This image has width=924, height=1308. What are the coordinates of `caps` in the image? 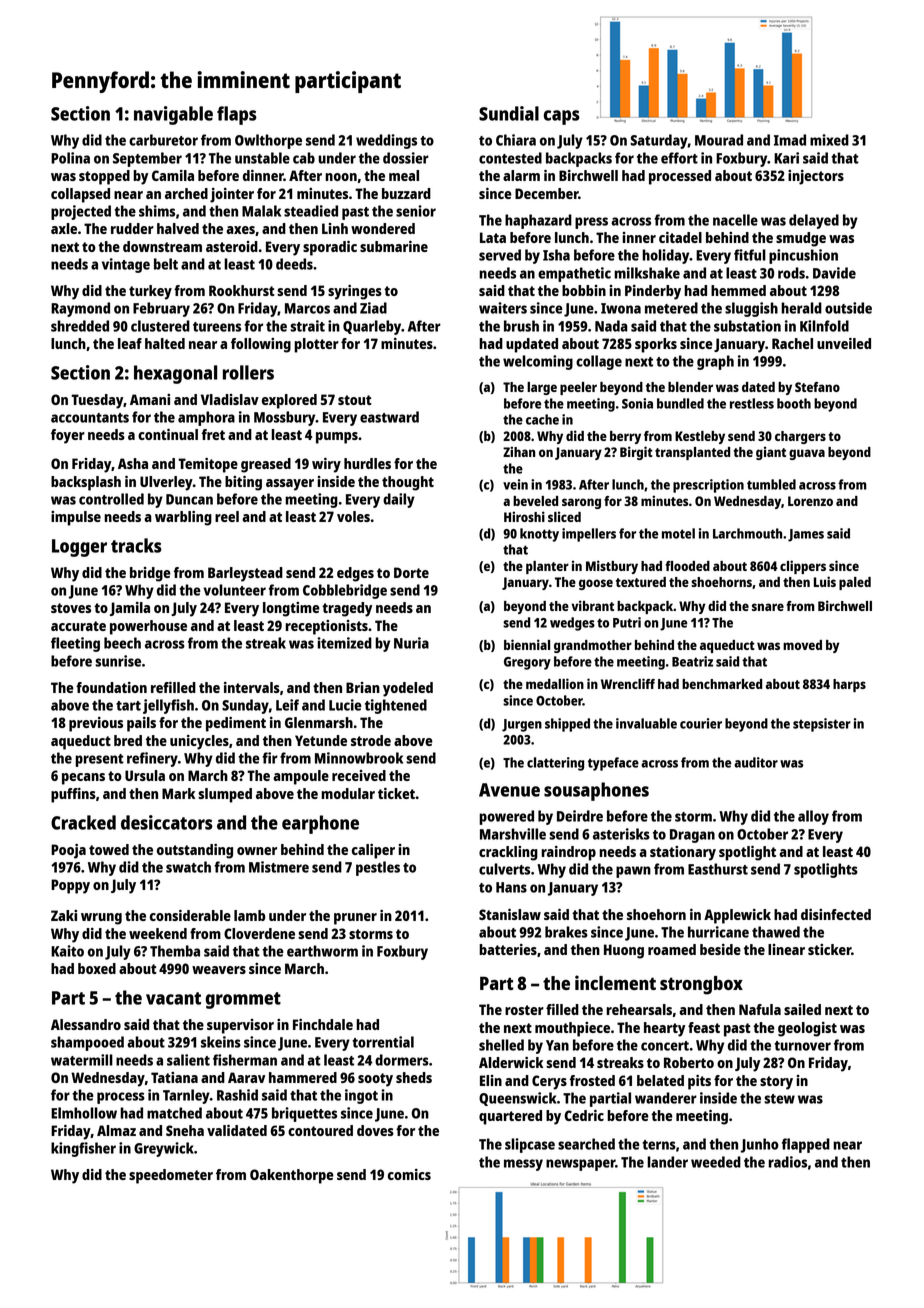 It's located at (562, 117).
